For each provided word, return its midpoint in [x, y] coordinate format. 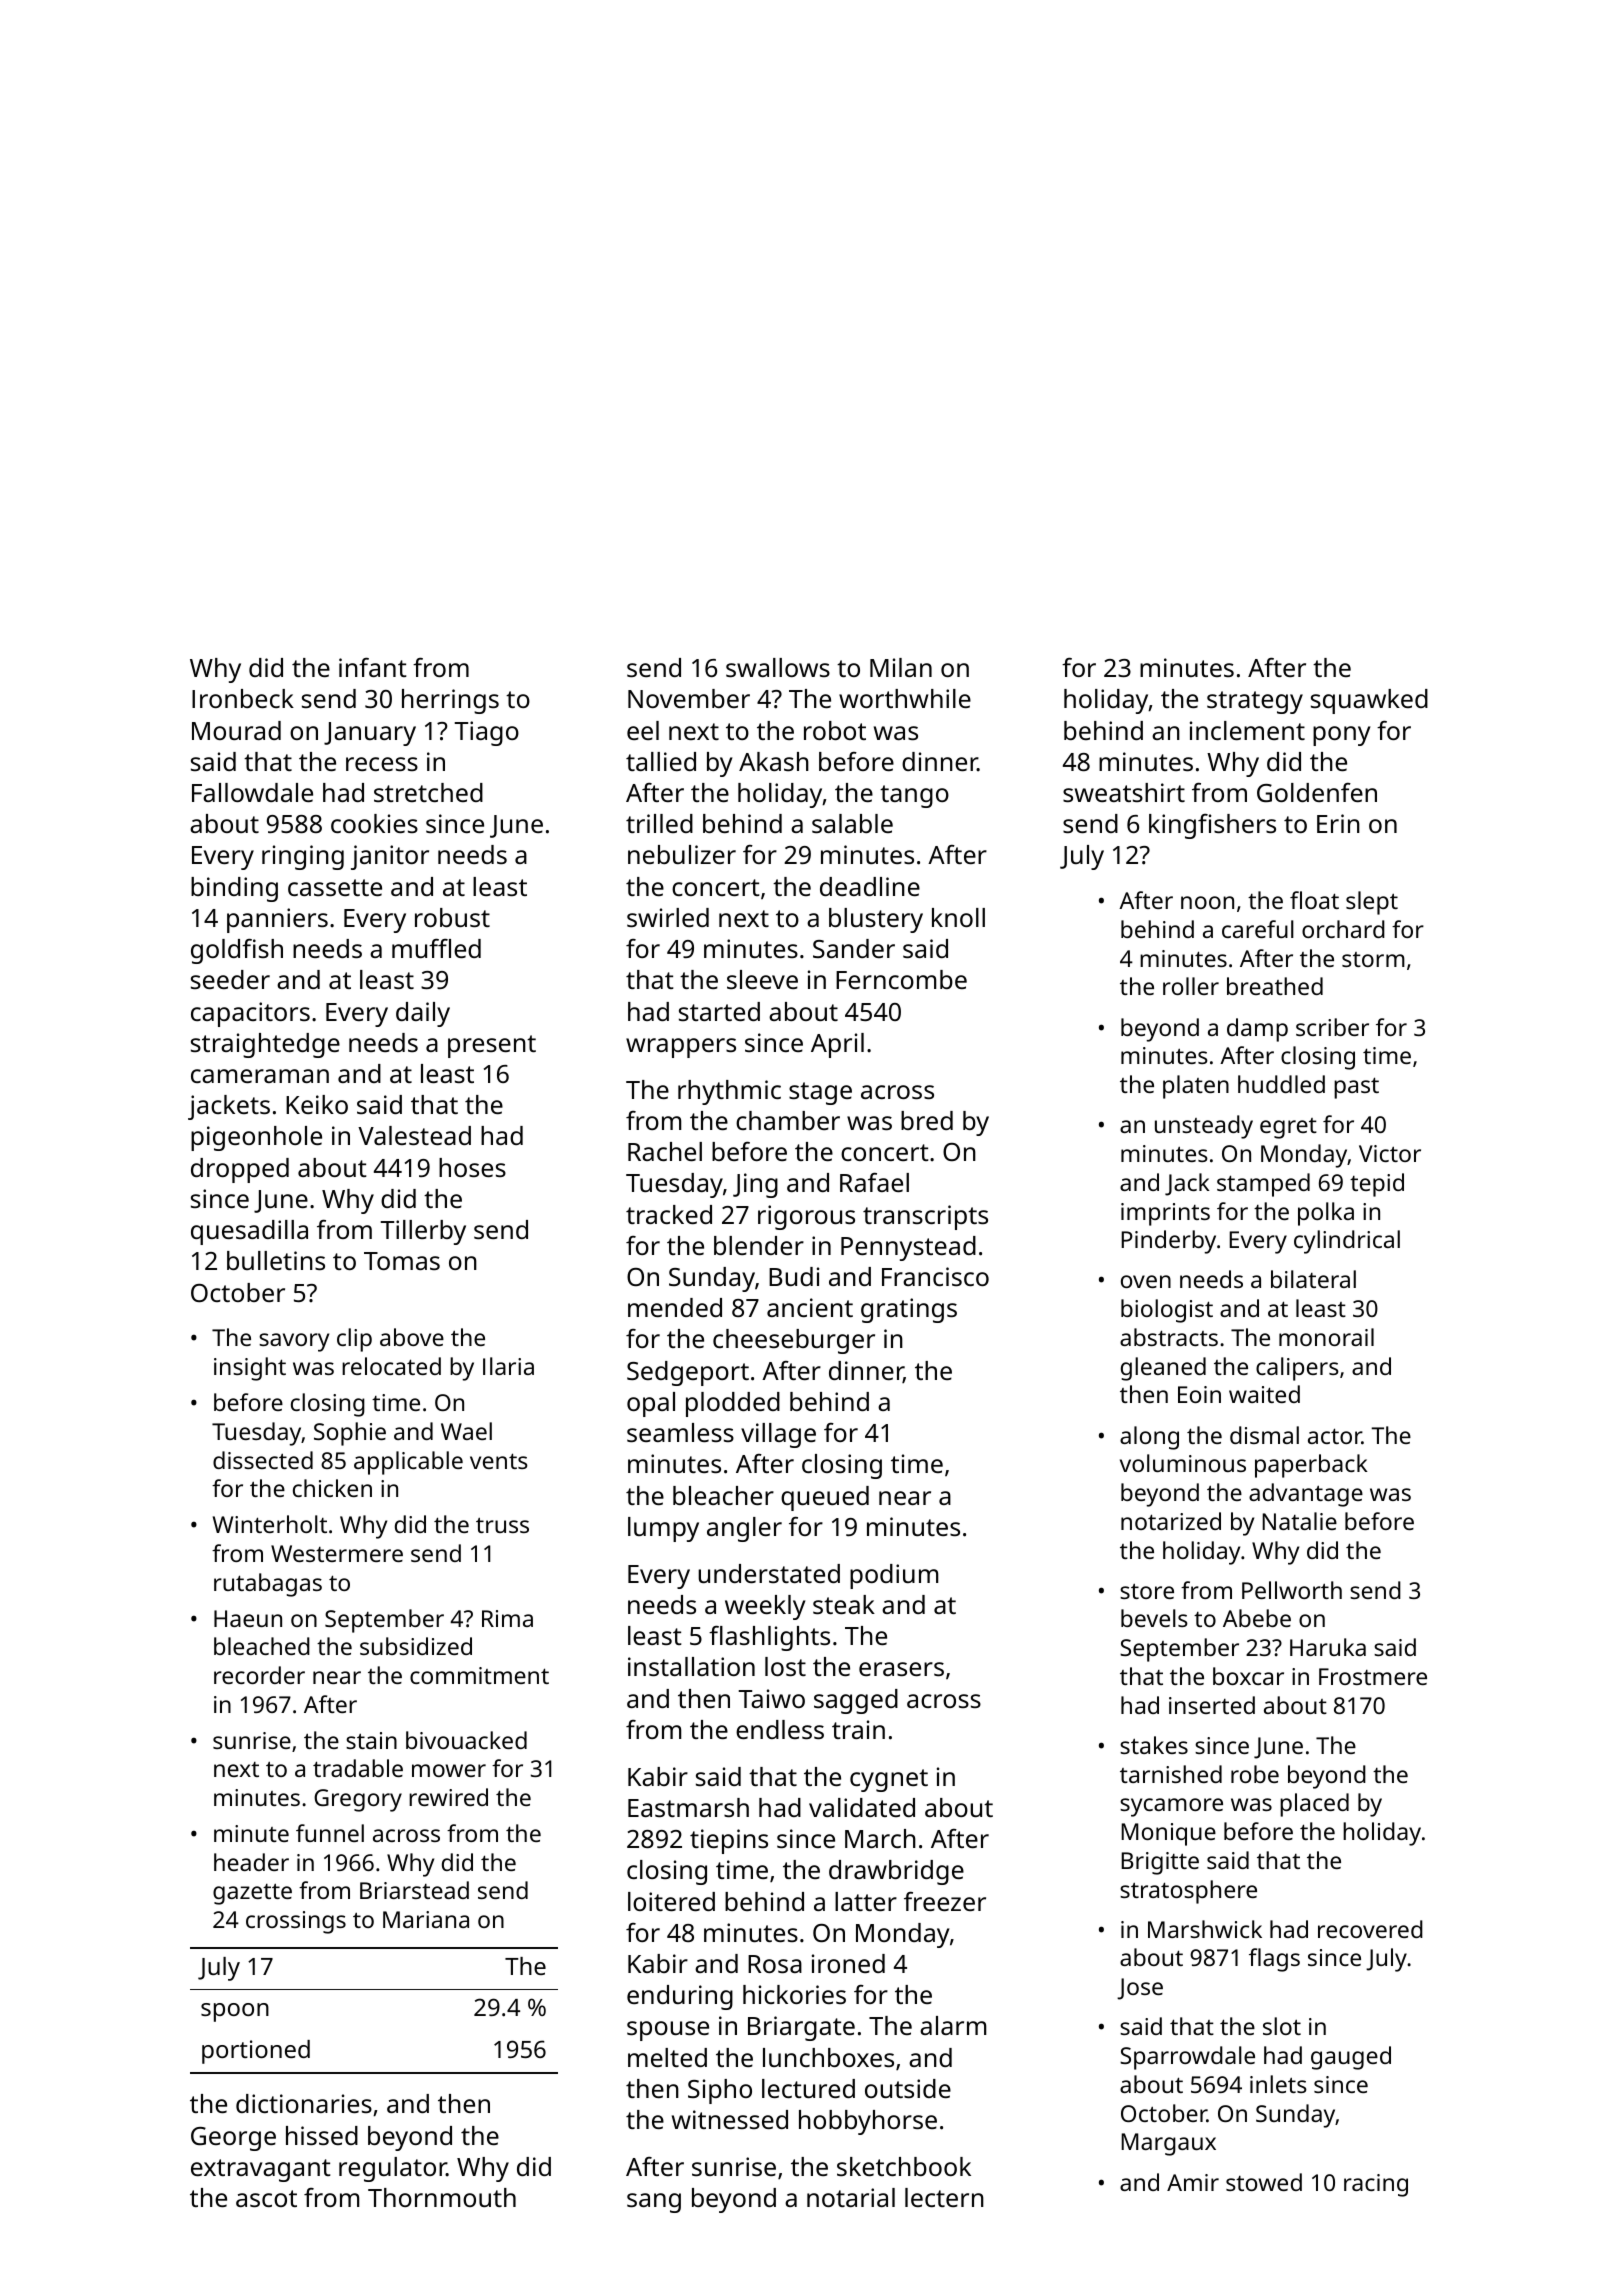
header [251, 1862]
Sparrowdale [1187, 2058]
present [492, 1046]
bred [927, 1120]
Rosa [775, 1964]
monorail [1326, 1337]
